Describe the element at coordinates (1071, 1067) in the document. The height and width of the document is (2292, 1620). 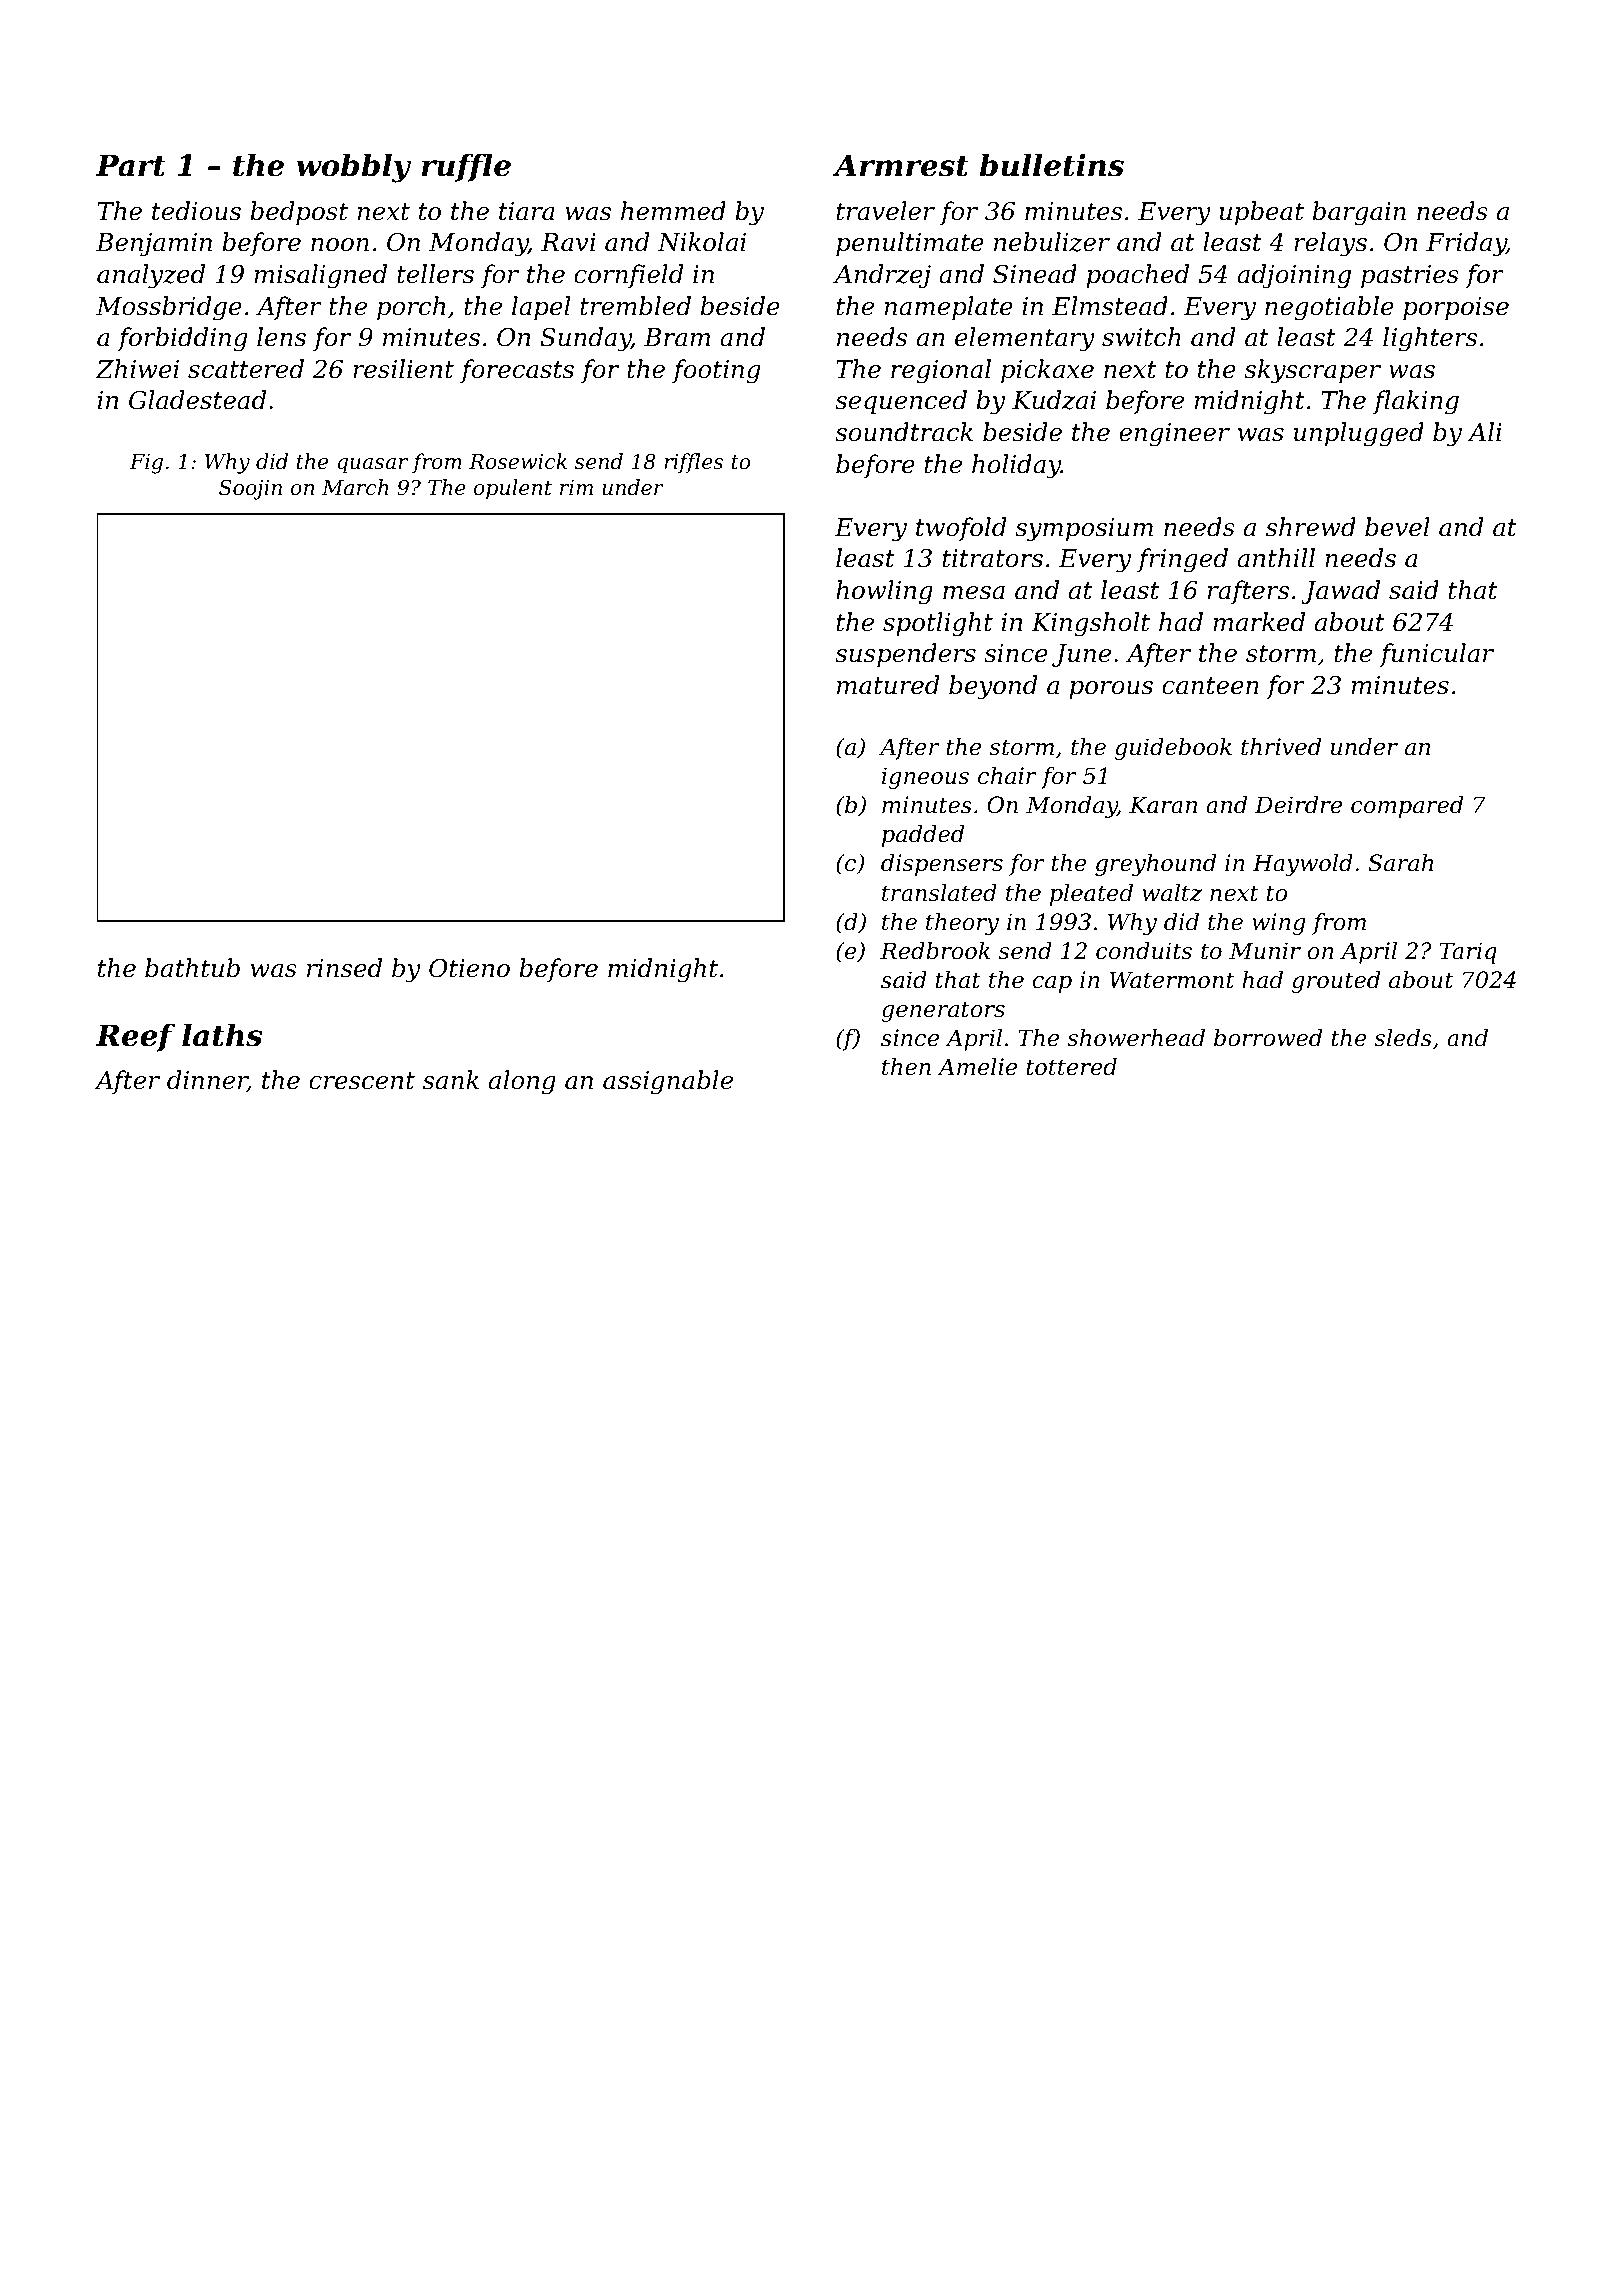
I see `tottered` at that location.
